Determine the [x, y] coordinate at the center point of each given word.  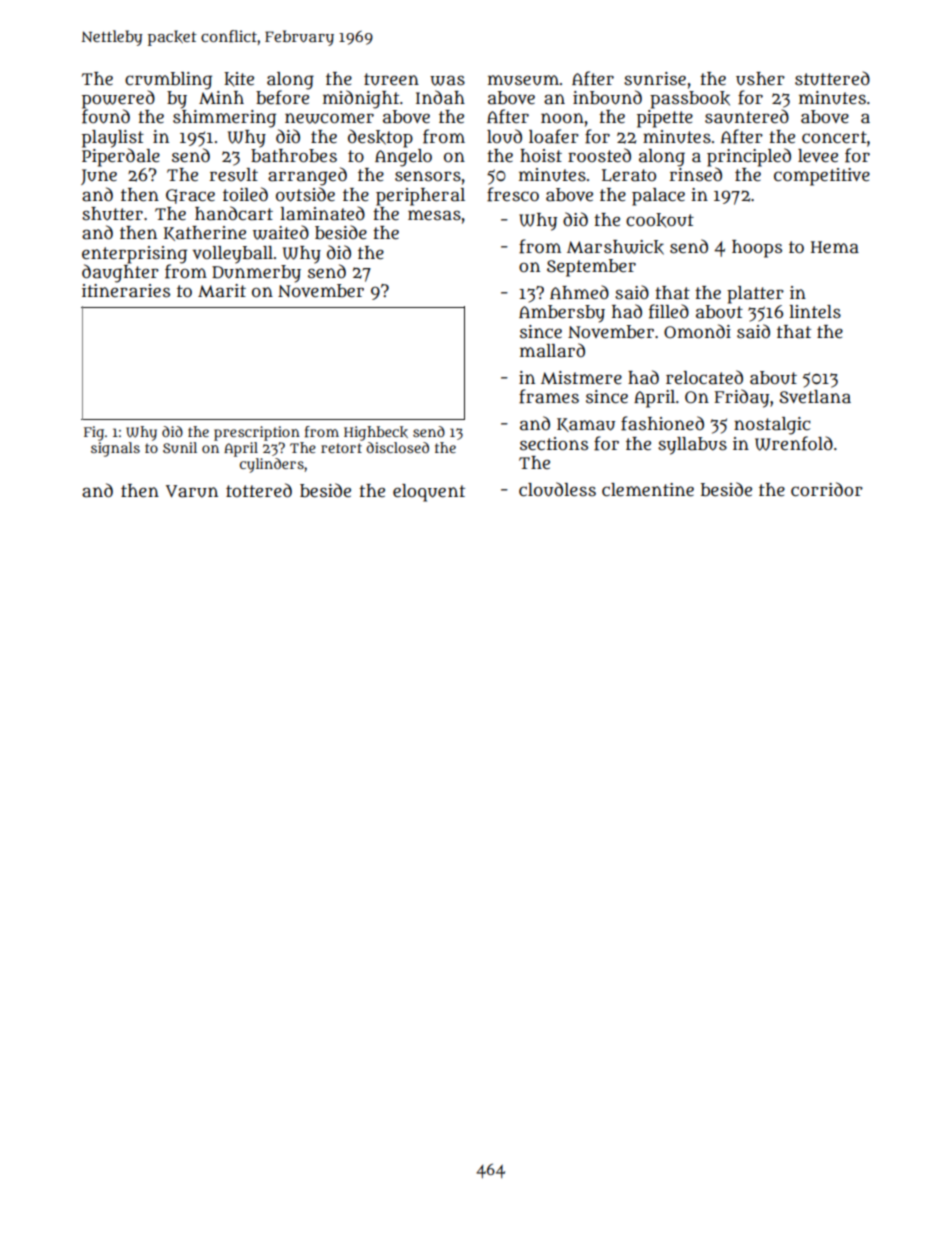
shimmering [224, 119]
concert [834, 137]
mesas [434, 215]
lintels [815, 312]
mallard [552, 350]
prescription [257, 433]
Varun [192, 491]
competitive [822, 177]
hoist [541, 155]
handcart [234, 213]
